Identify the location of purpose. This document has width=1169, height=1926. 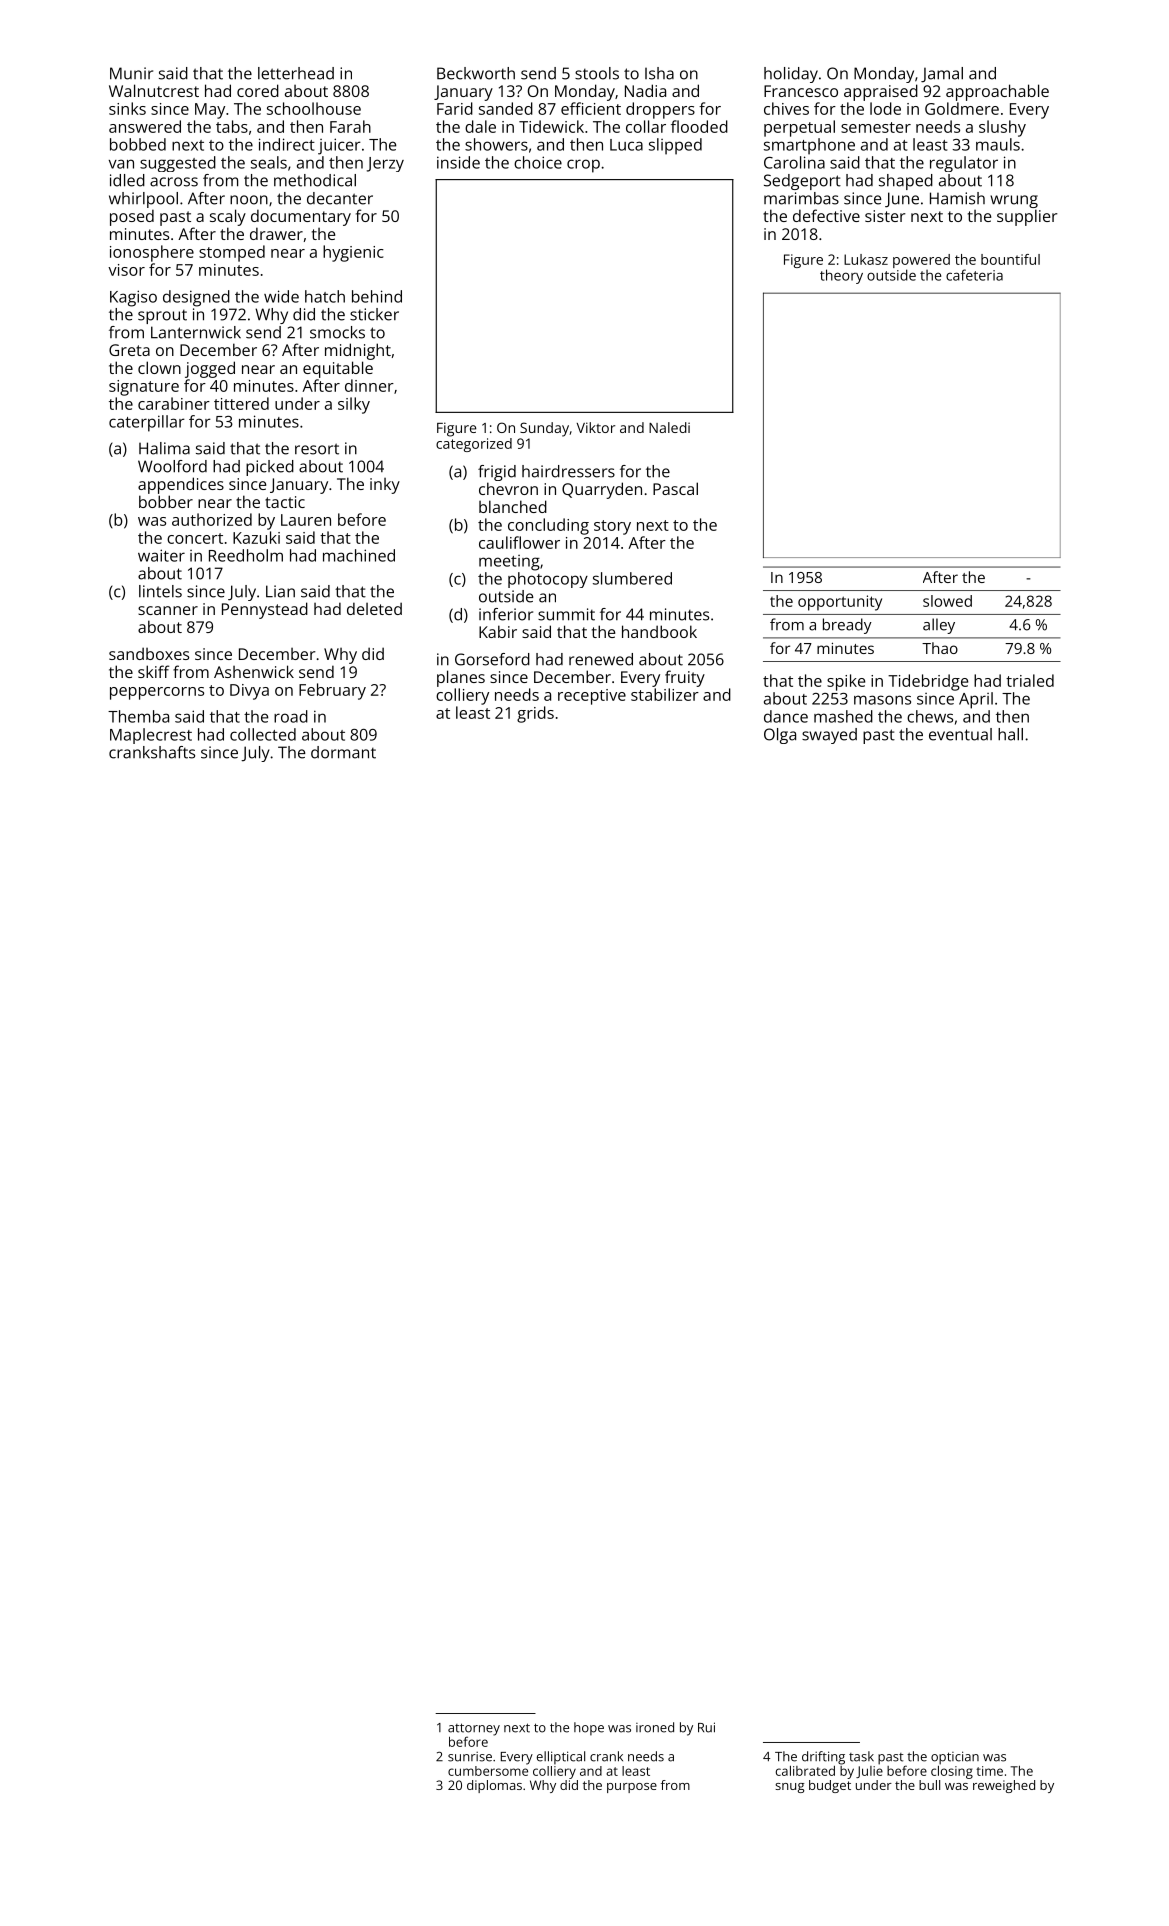
(632, 1788).
